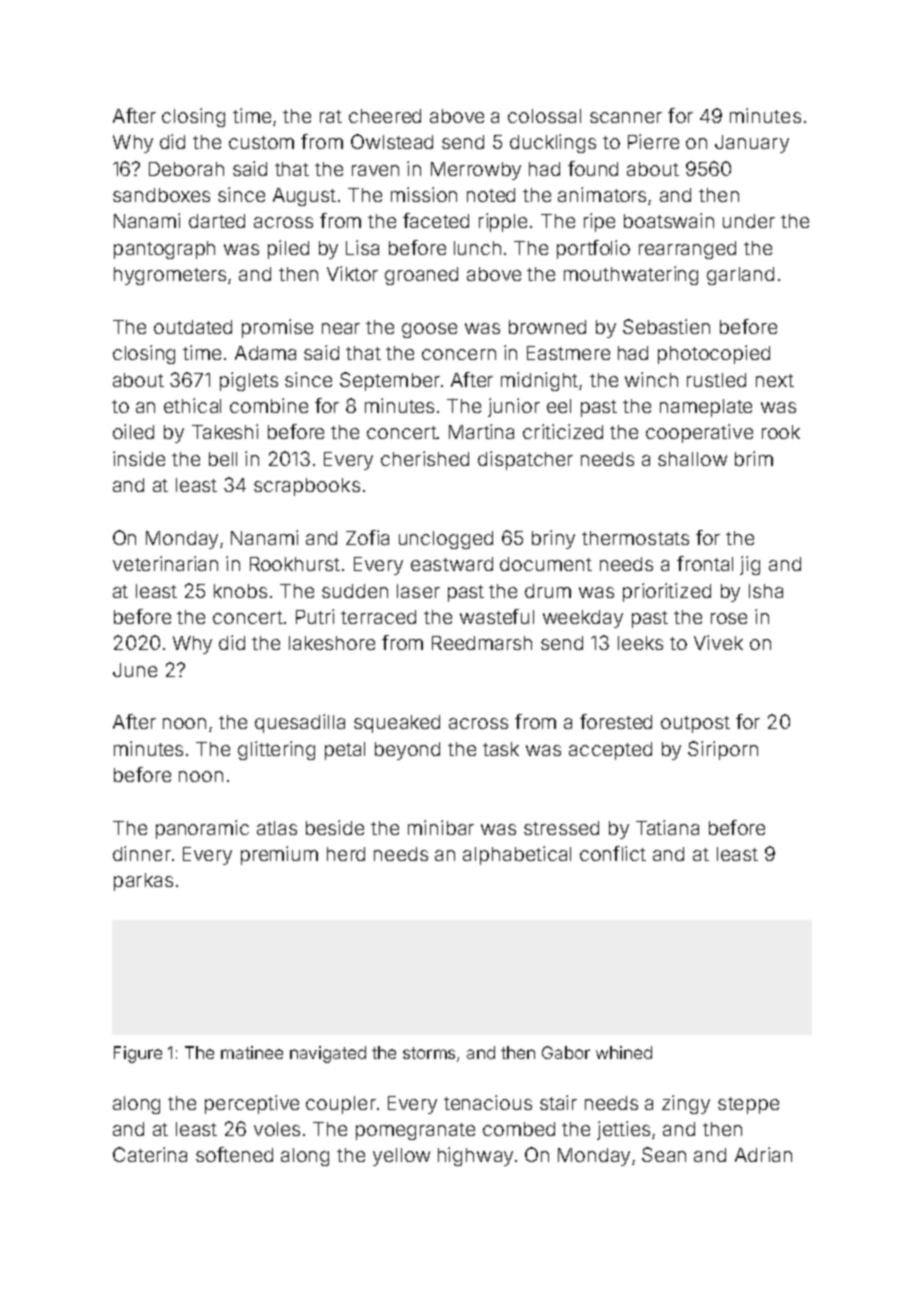  What do you see at coordinates (477, 248) in the page?
I see `lunch` at bounding box center [477, 248].
